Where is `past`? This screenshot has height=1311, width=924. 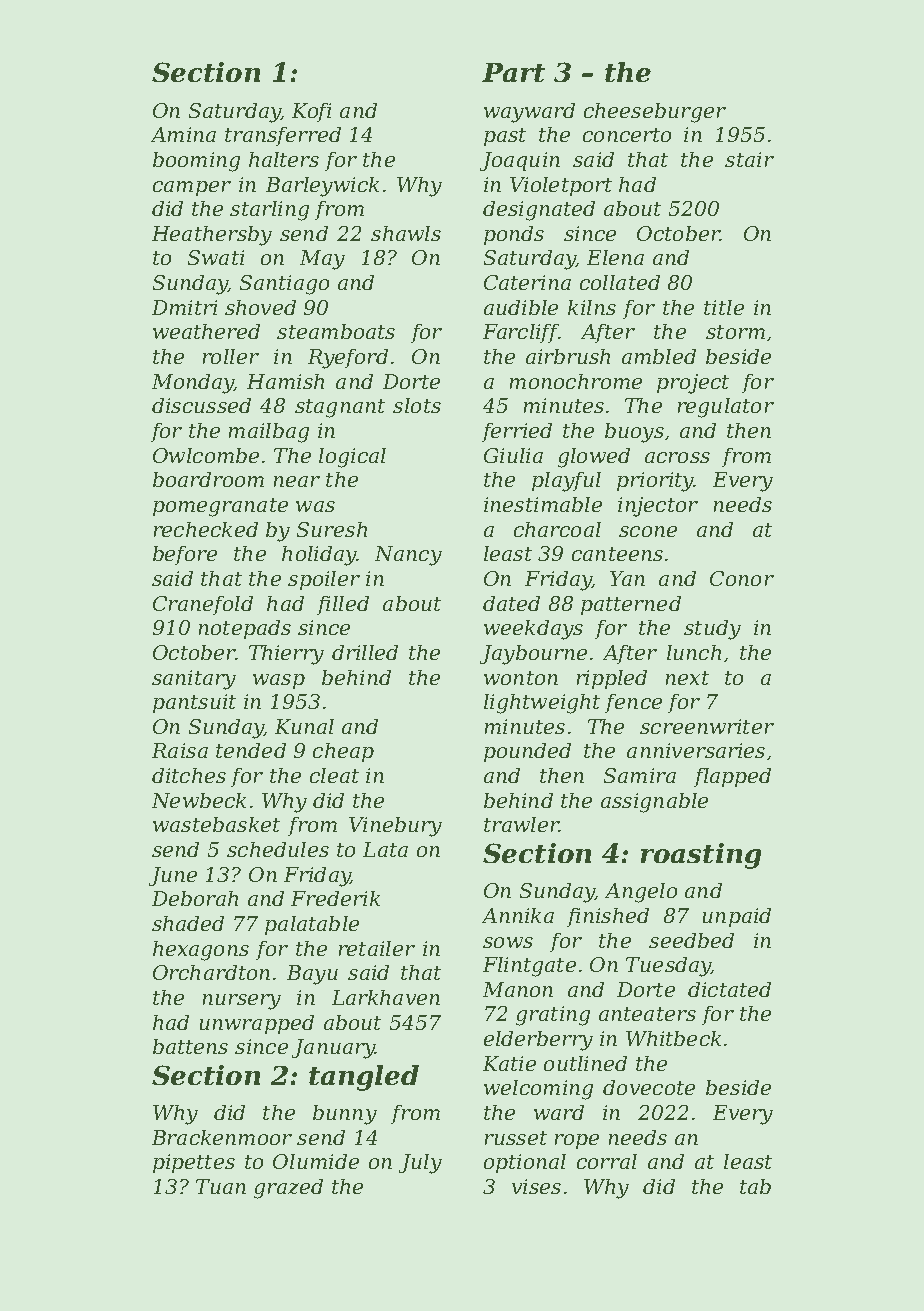 past is located at coordinates (505, 137).
